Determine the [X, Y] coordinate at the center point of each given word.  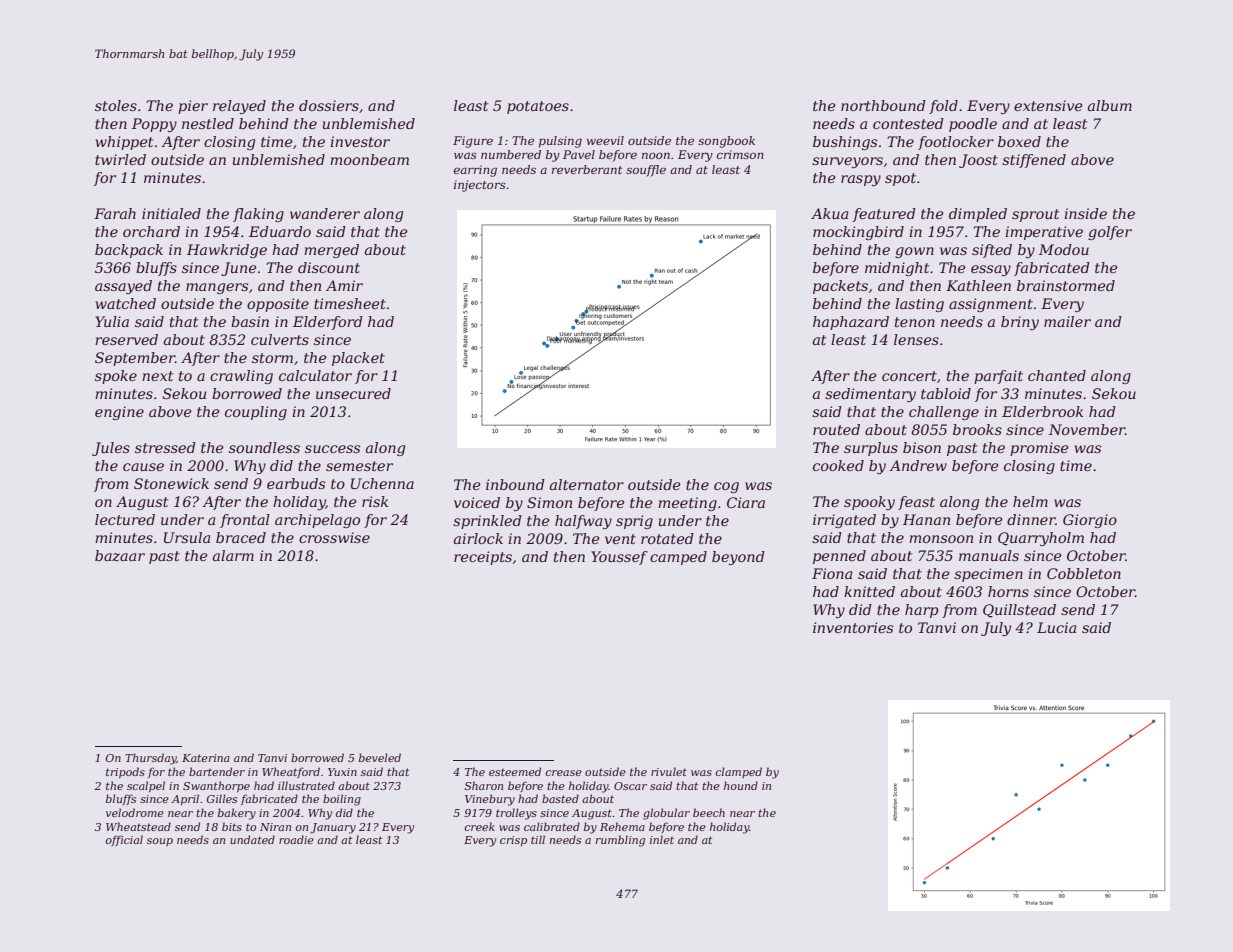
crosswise [334, 537]
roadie [296, 839]
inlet [662, 839]
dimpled [978, 215]
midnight [897, 269]
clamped [738, 772]
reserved [126, 339]
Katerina [206, 758]
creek [479, 826]
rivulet [669, 771]
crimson [740, 154]
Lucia [1056, 627]
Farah [115, 213]
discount [329, 267]
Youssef [619, 558]
